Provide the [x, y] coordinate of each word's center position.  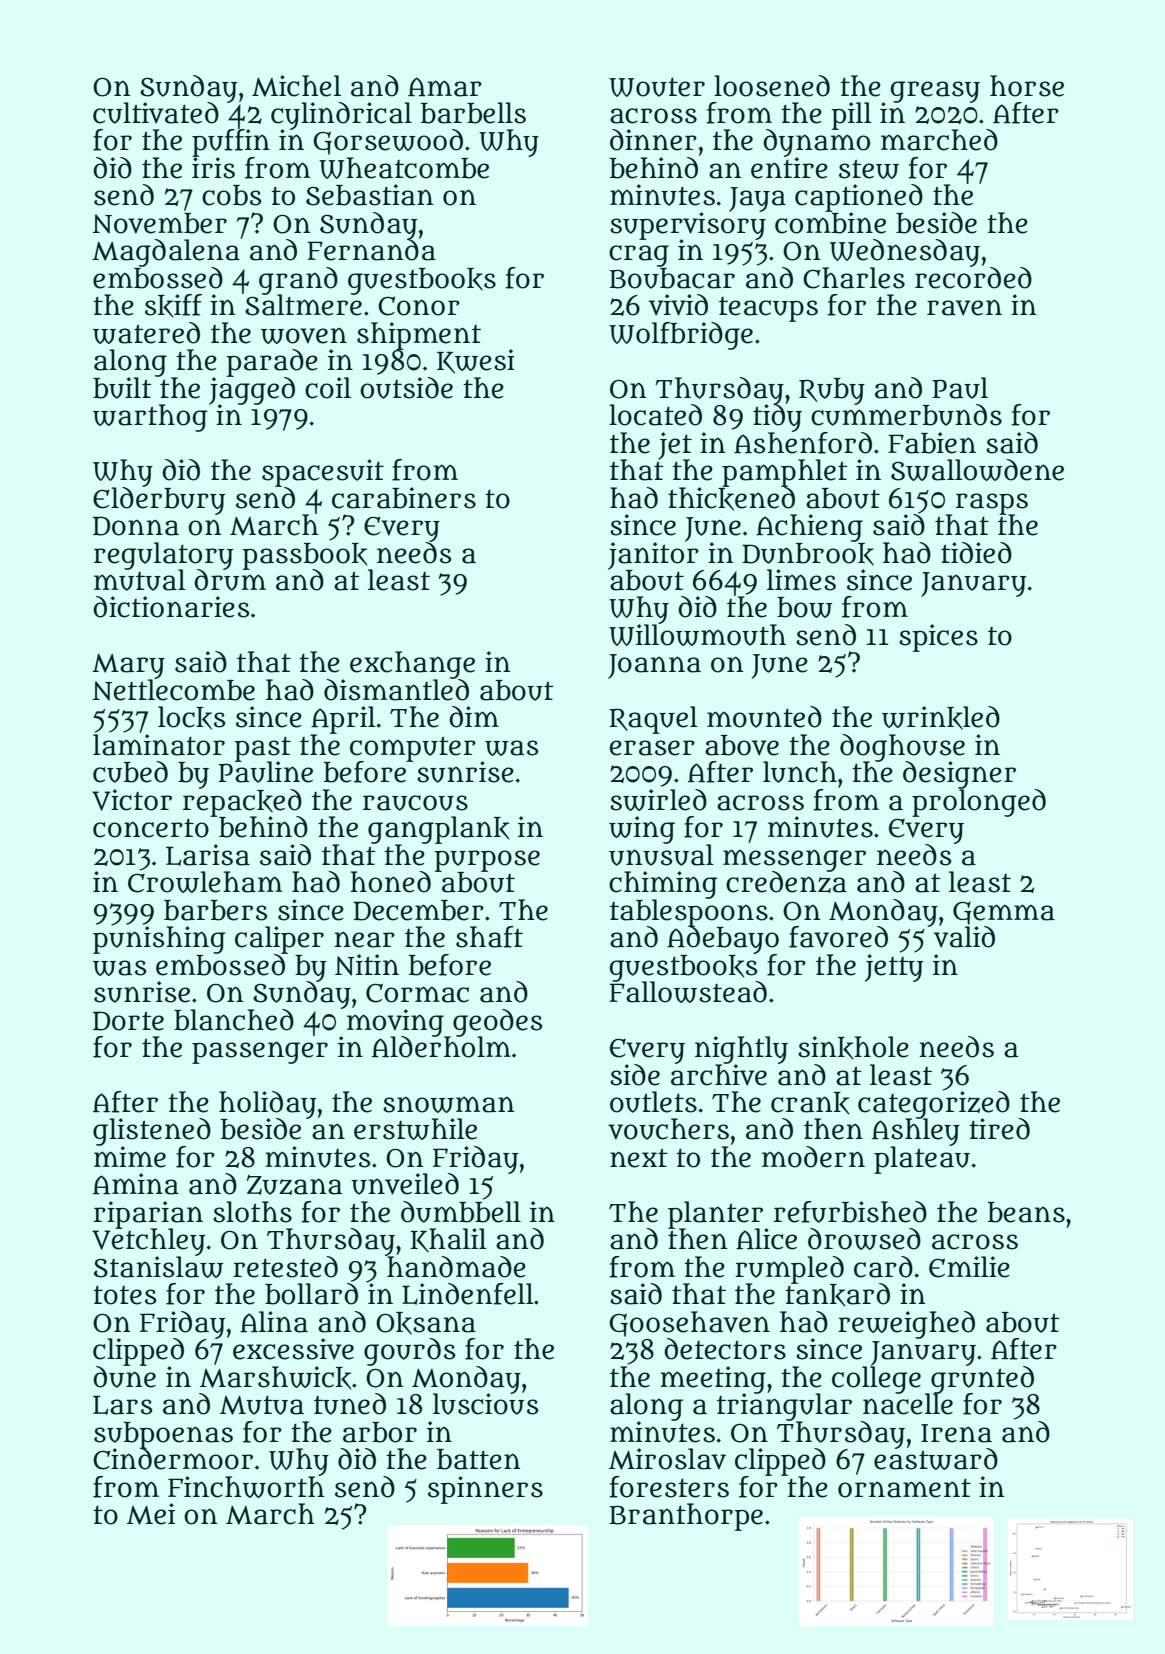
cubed [130, 772]
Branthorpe [686, 1517]
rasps [992, 503]
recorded [973, 278]
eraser [652, 748]
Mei [151, 1514]
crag [639, 256]
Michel [296, 86]
